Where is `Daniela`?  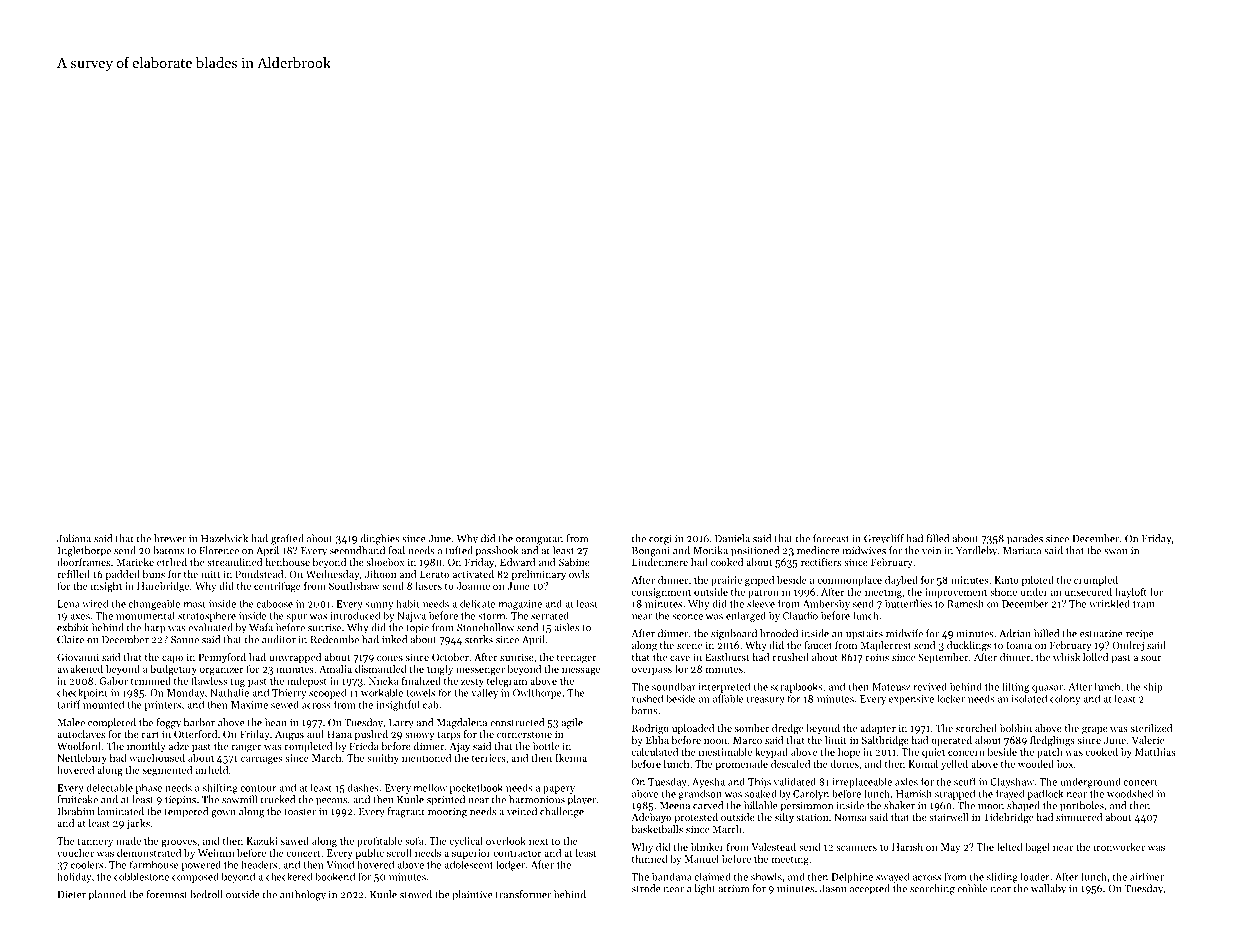
Daniela is located at coordinates (732, 538).
